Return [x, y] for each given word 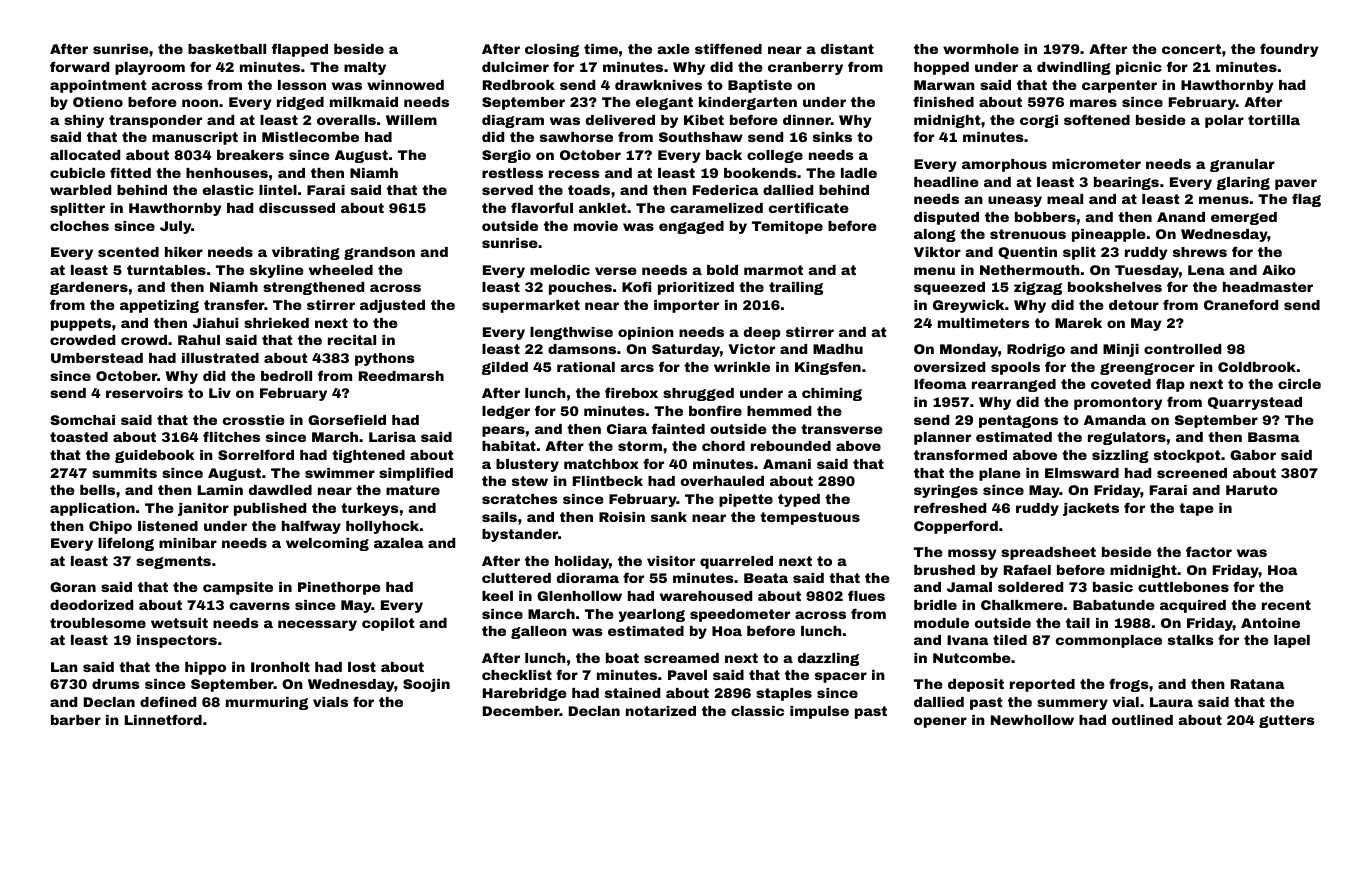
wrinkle [742, 367]
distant [847, 49]
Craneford [1241, 304]
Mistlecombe [310, 137]
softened [1097, 119]
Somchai [82, 420]
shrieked [276, 323]
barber [76, 720]
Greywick [968, 306]
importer [686, 306]
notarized [661, 711]
